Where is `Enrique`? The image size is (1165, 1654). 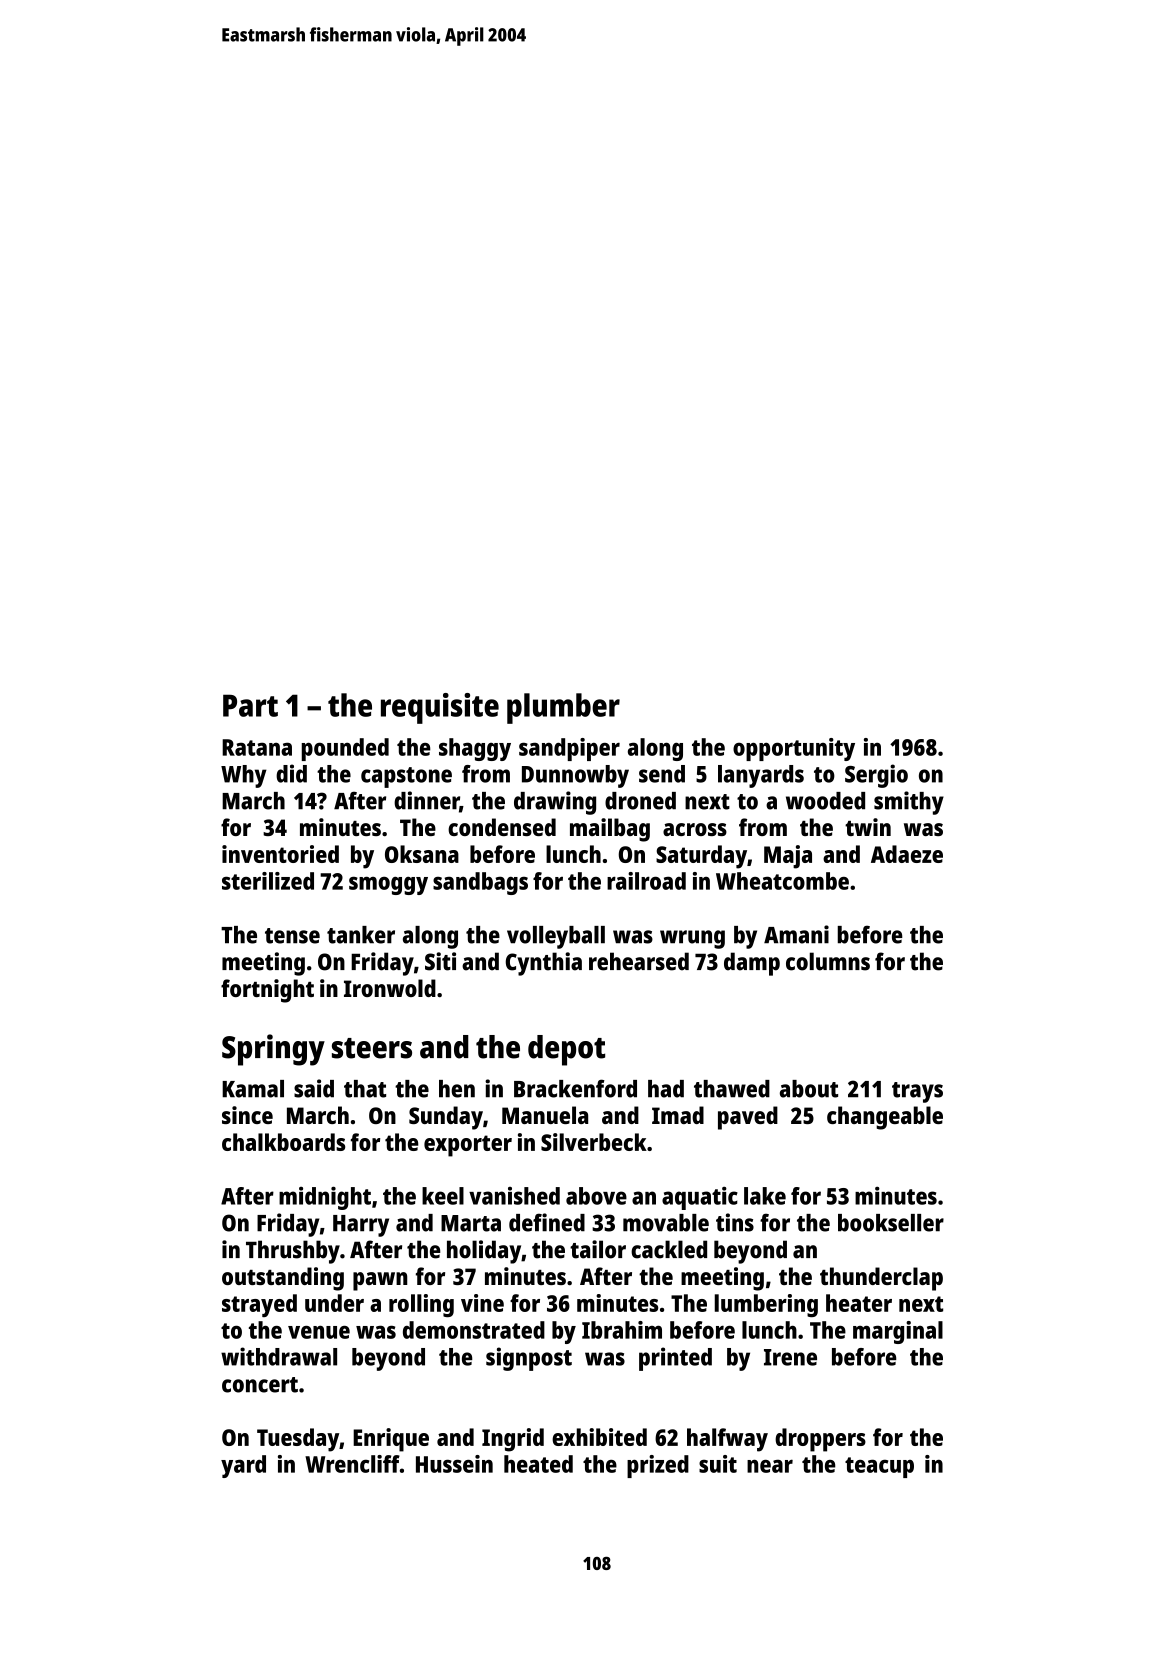
Enrique is located at coordinates (391, 1440).
